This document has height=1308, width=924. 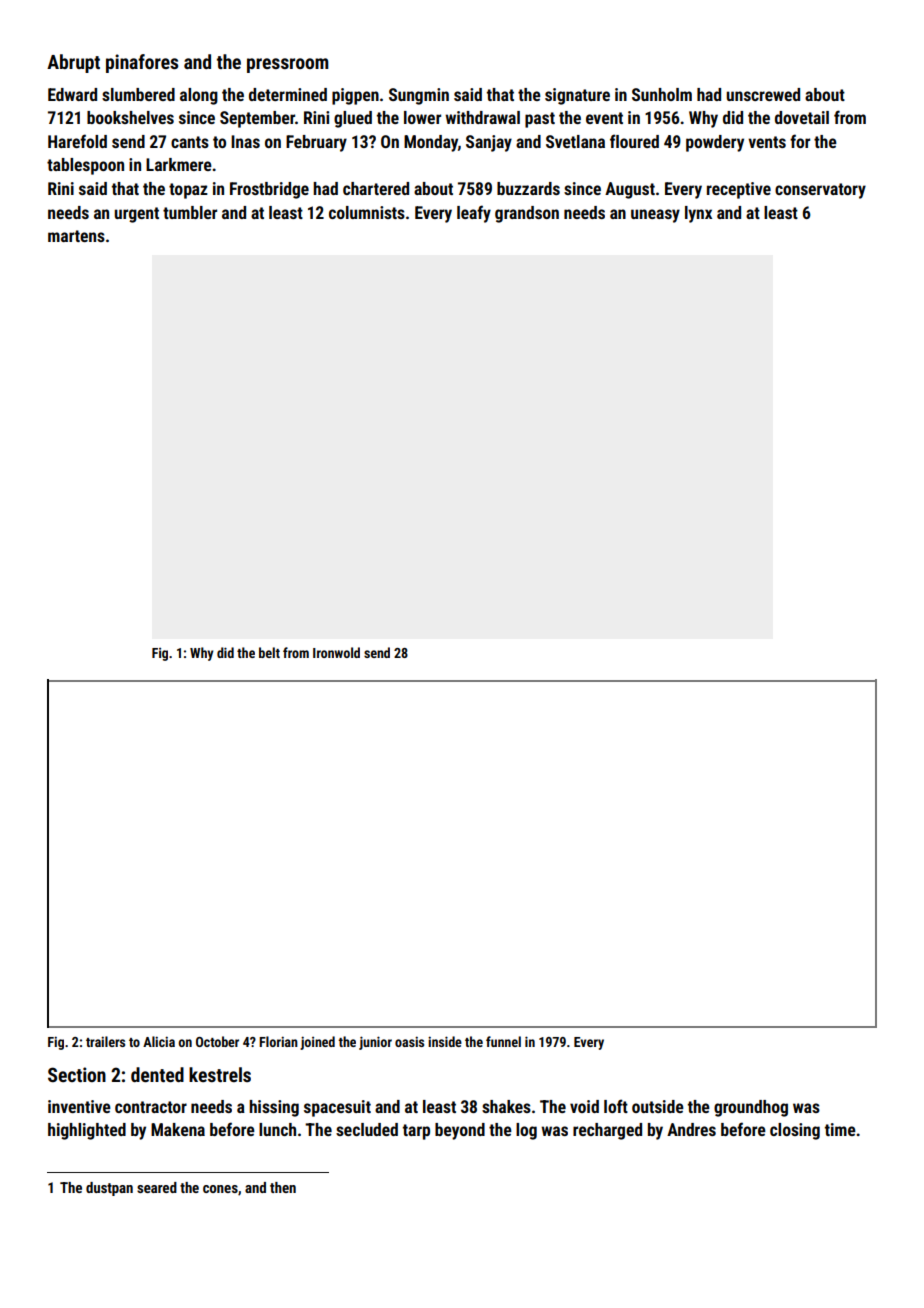 What do you see at coordinates (419, 96) in the document?
I see `Sungmin` at bounding box center [419, 96].
